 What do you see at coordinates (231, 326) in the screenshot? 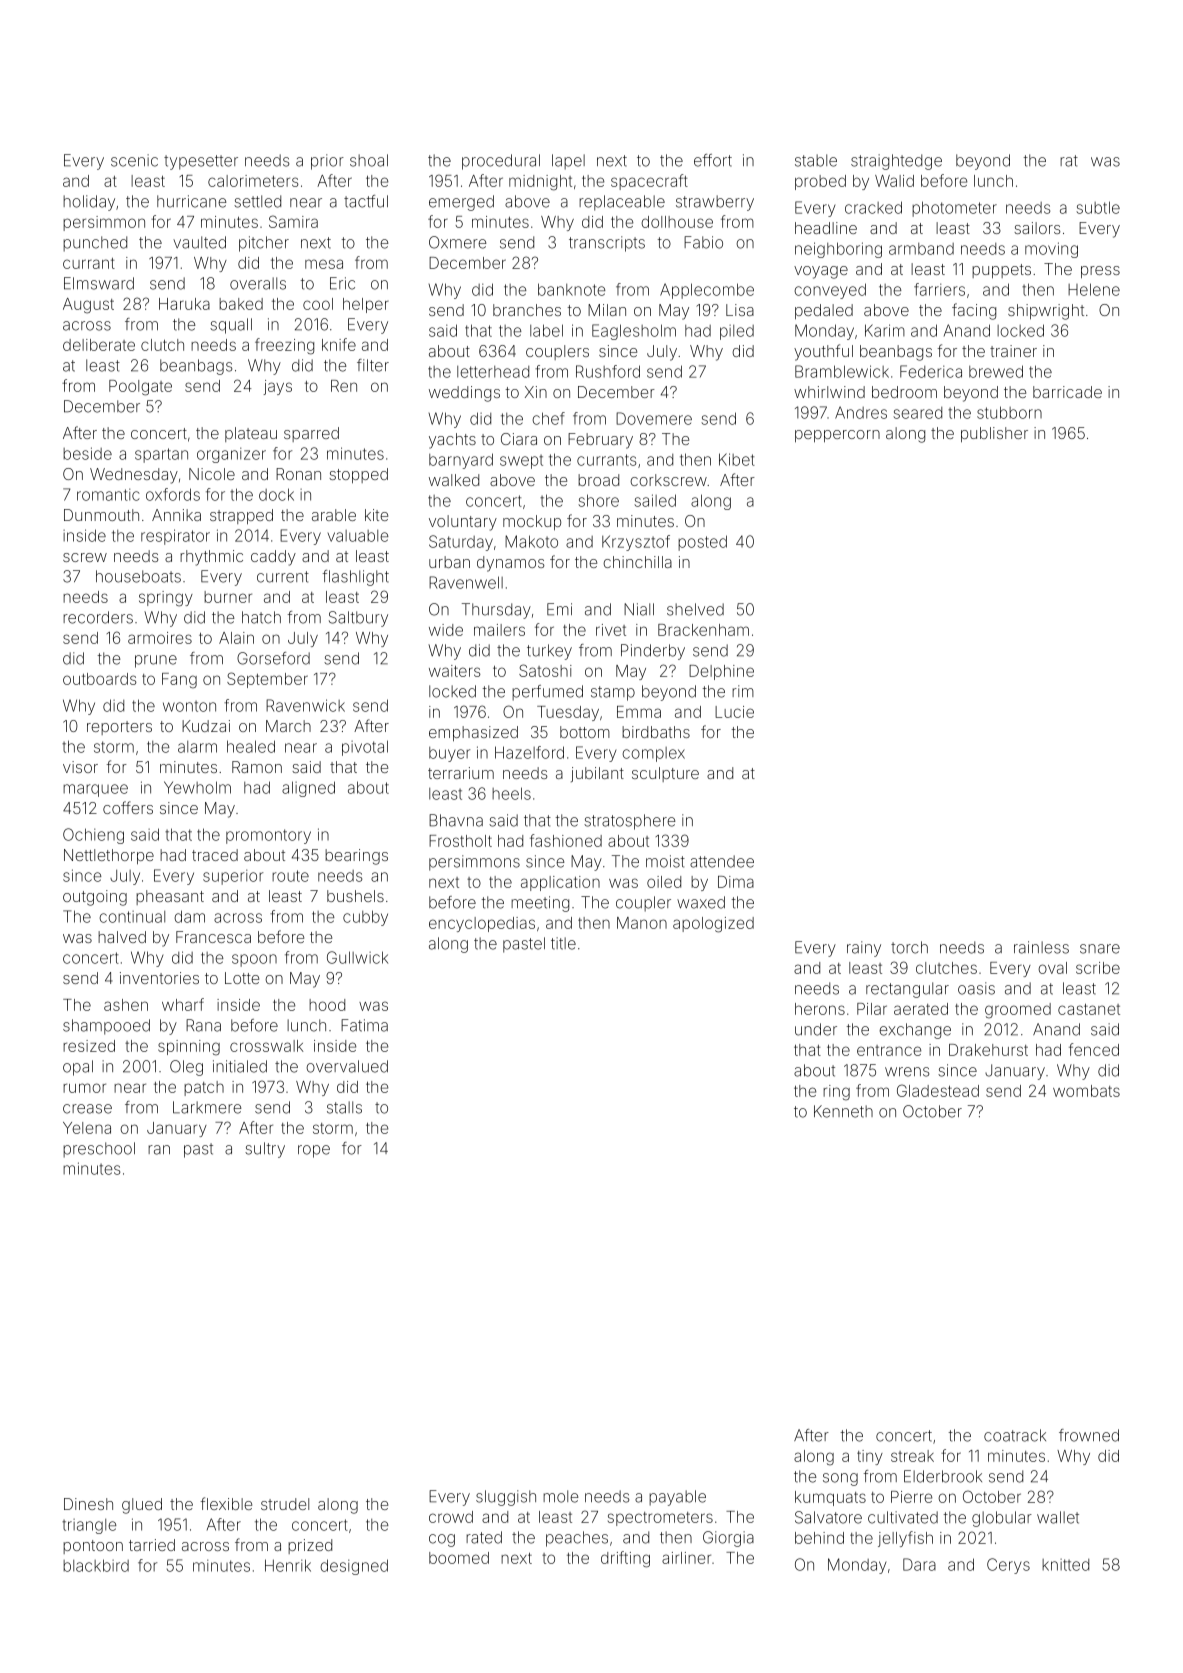
I see `squall` at bounding box center [231, 326].
